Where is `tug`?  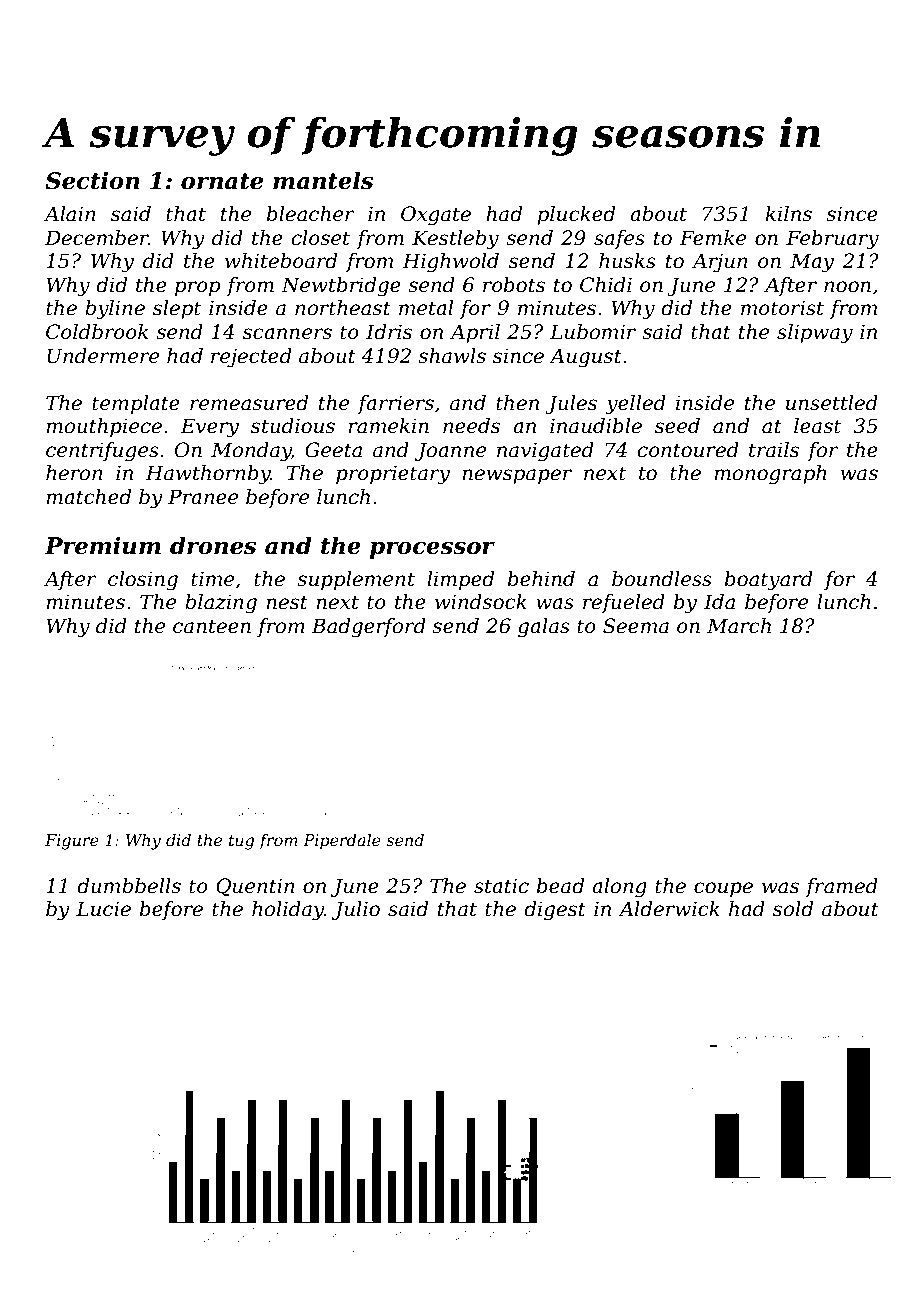 tug is located at coordinates (241, 842).
